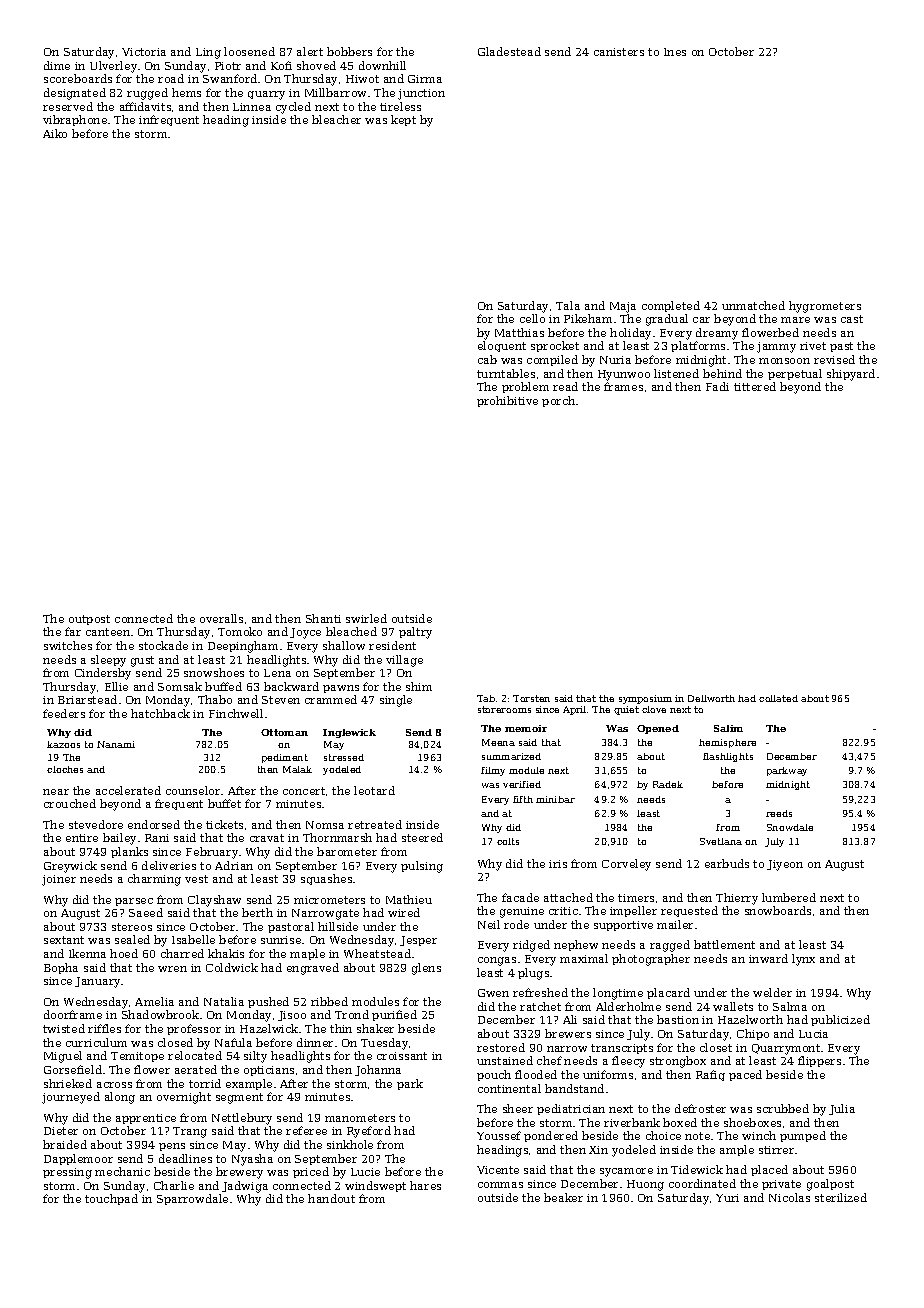 The width and height of the page is (924, 1308). Describe the element at coordinates (790, 827) in the page. I see `Snowdale` at that location.
